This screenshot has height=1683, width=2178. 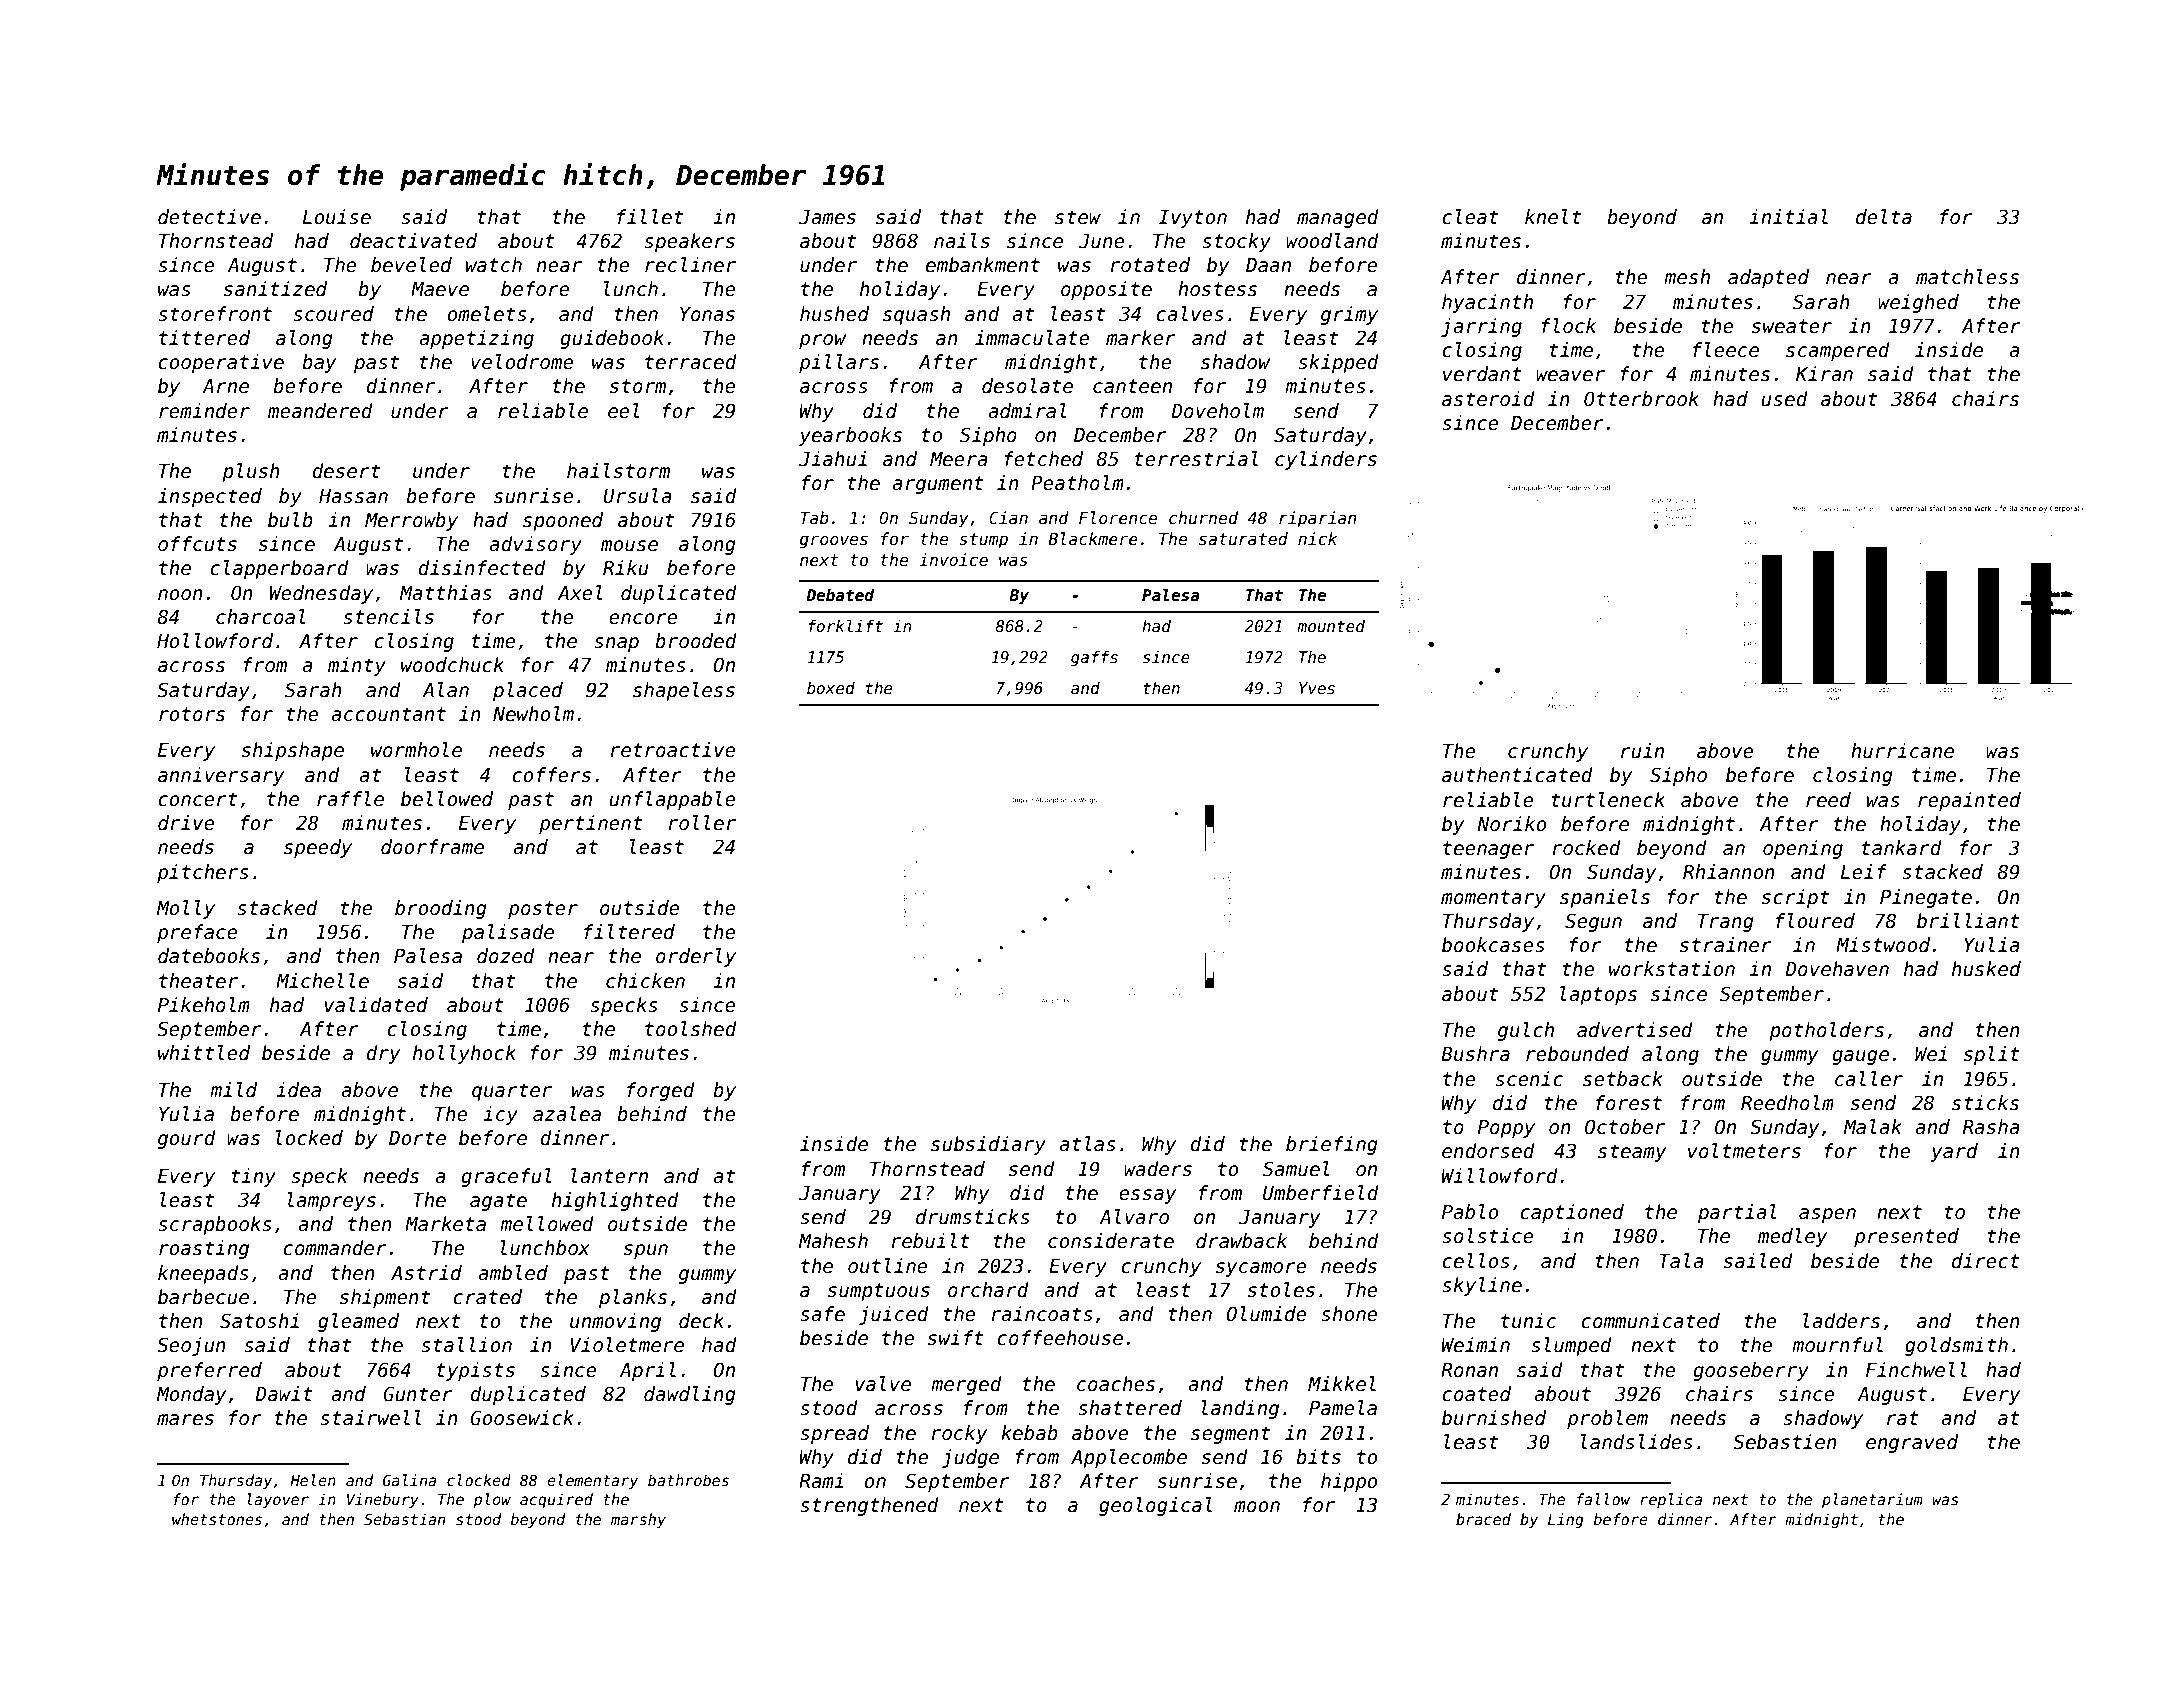 I want to click on marshy, so click(x=638, y=1520).
